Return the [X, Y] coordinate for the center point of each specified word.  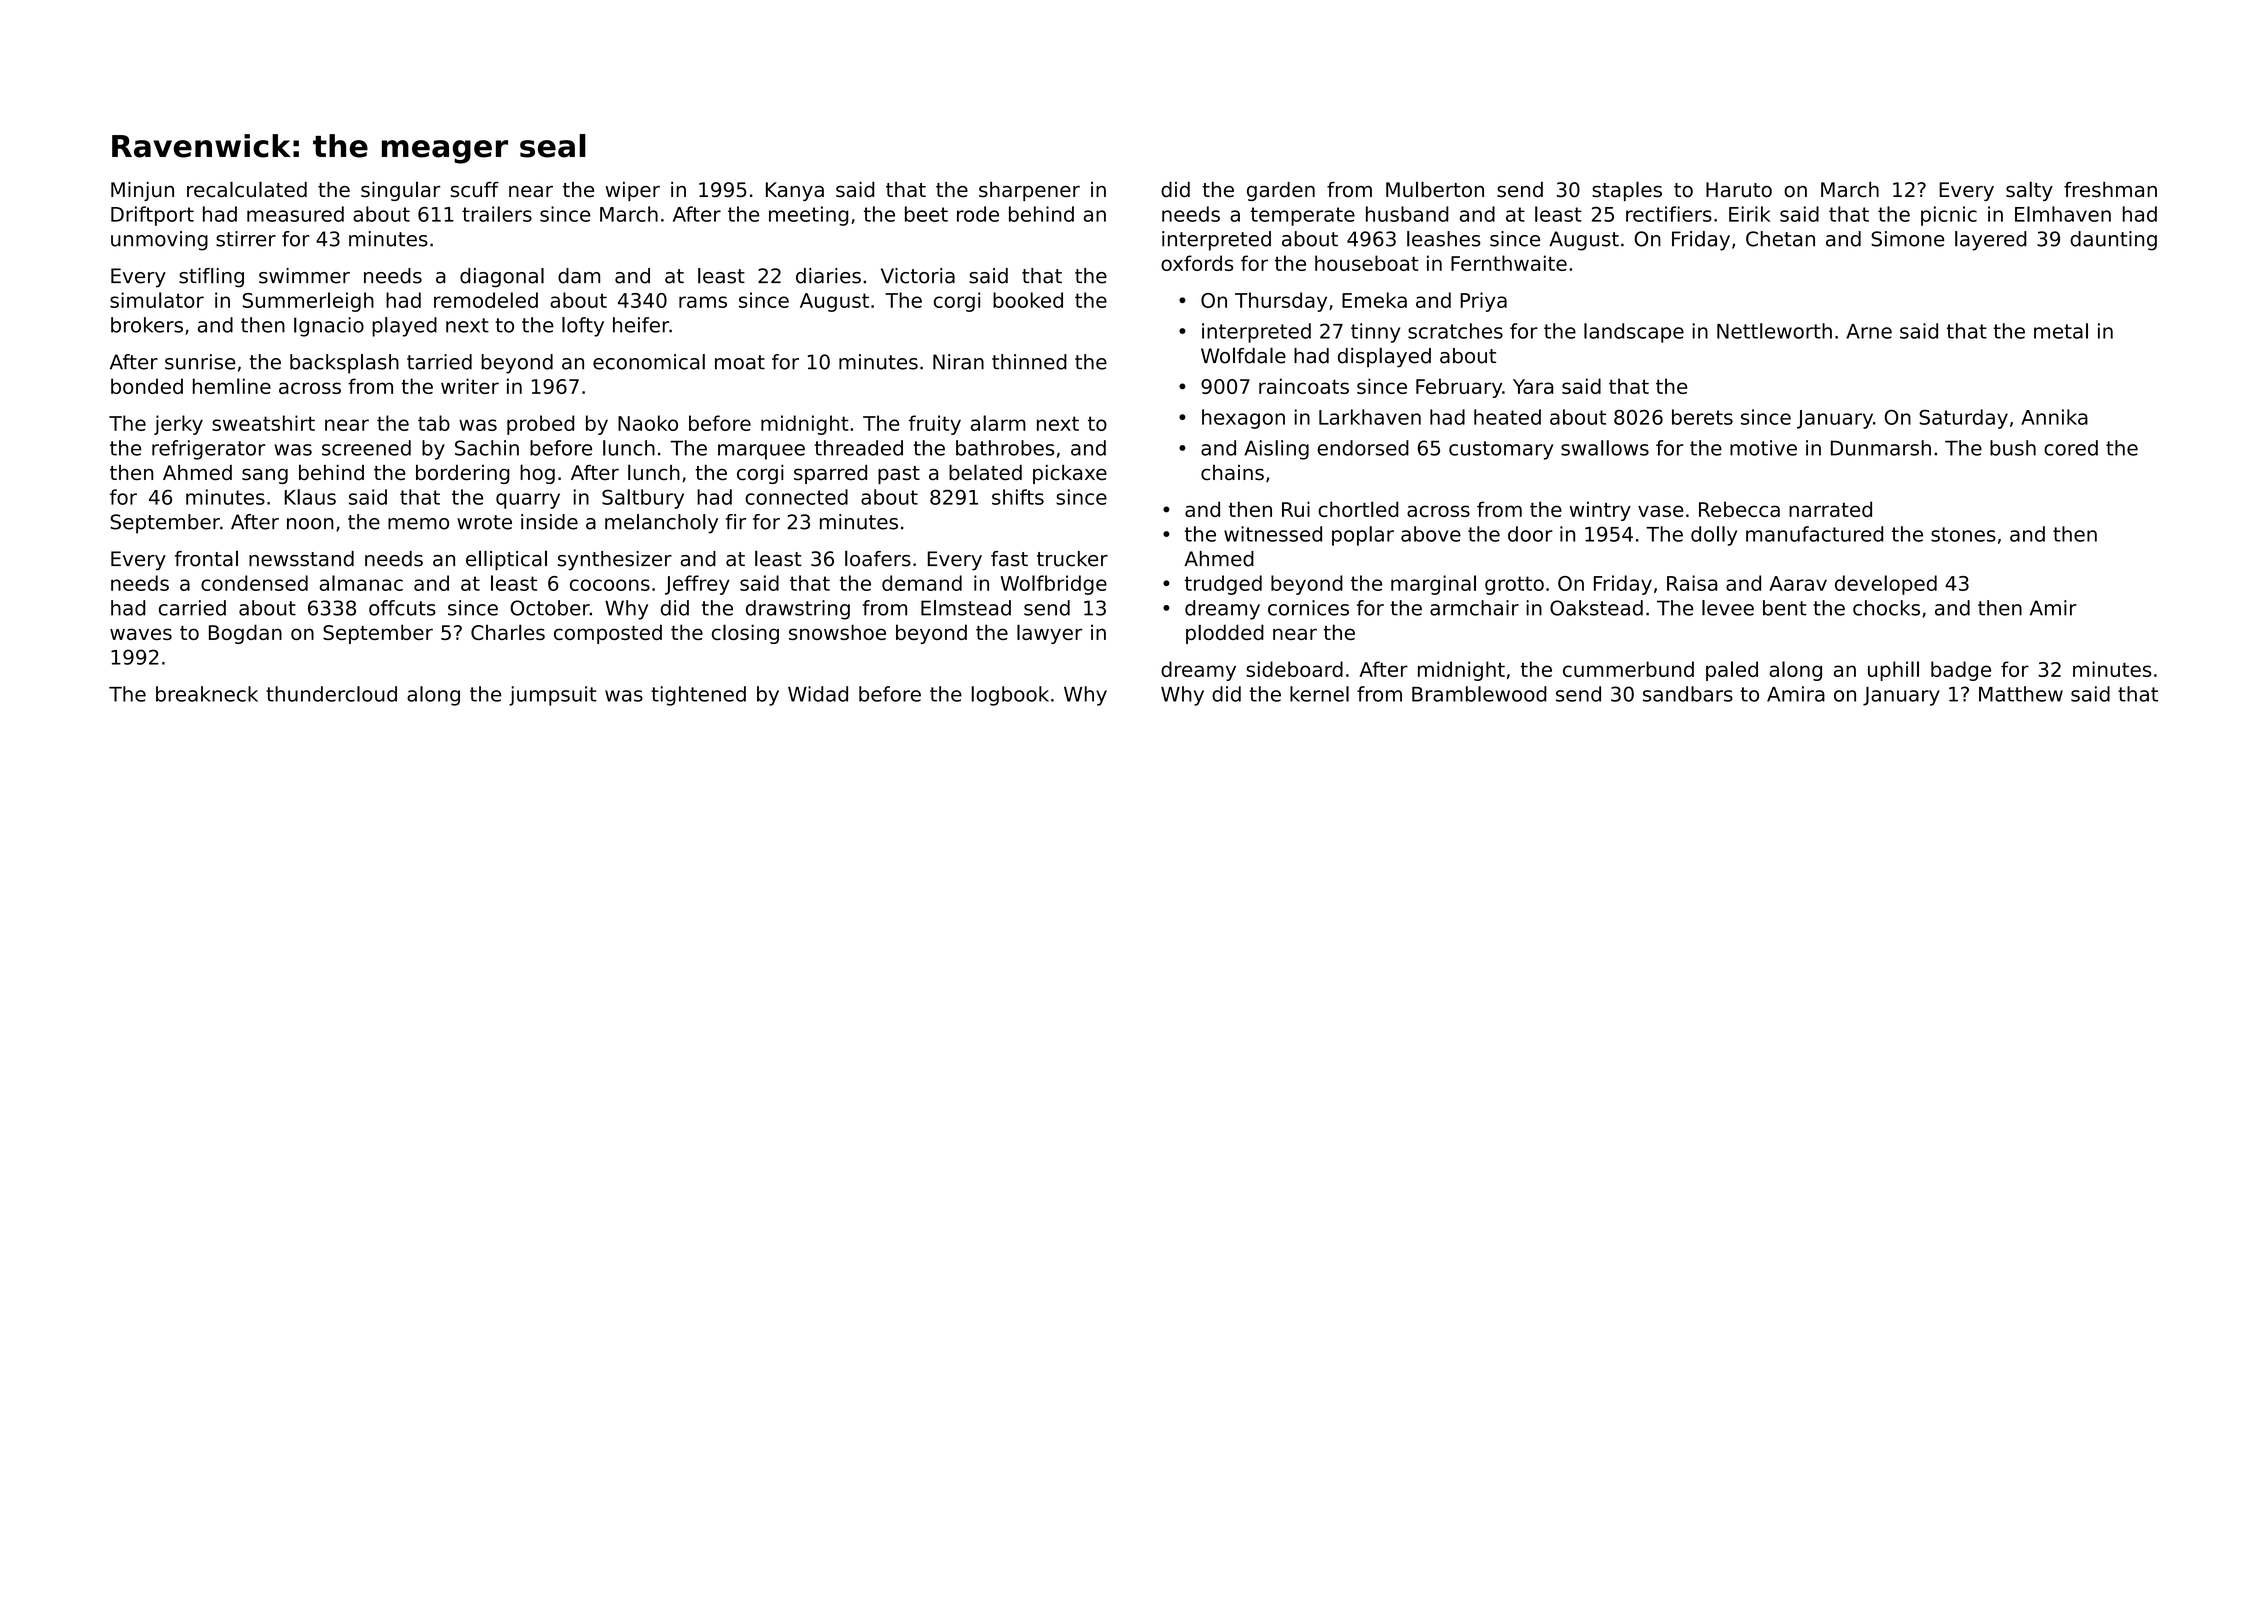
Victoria [918, 276]
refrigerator [209, 450]
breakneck [207, 694]
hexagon [1243, 419]
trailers [497, 214]
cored [2071, 448]
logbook [1010, 696]
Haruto [1739, 190]
